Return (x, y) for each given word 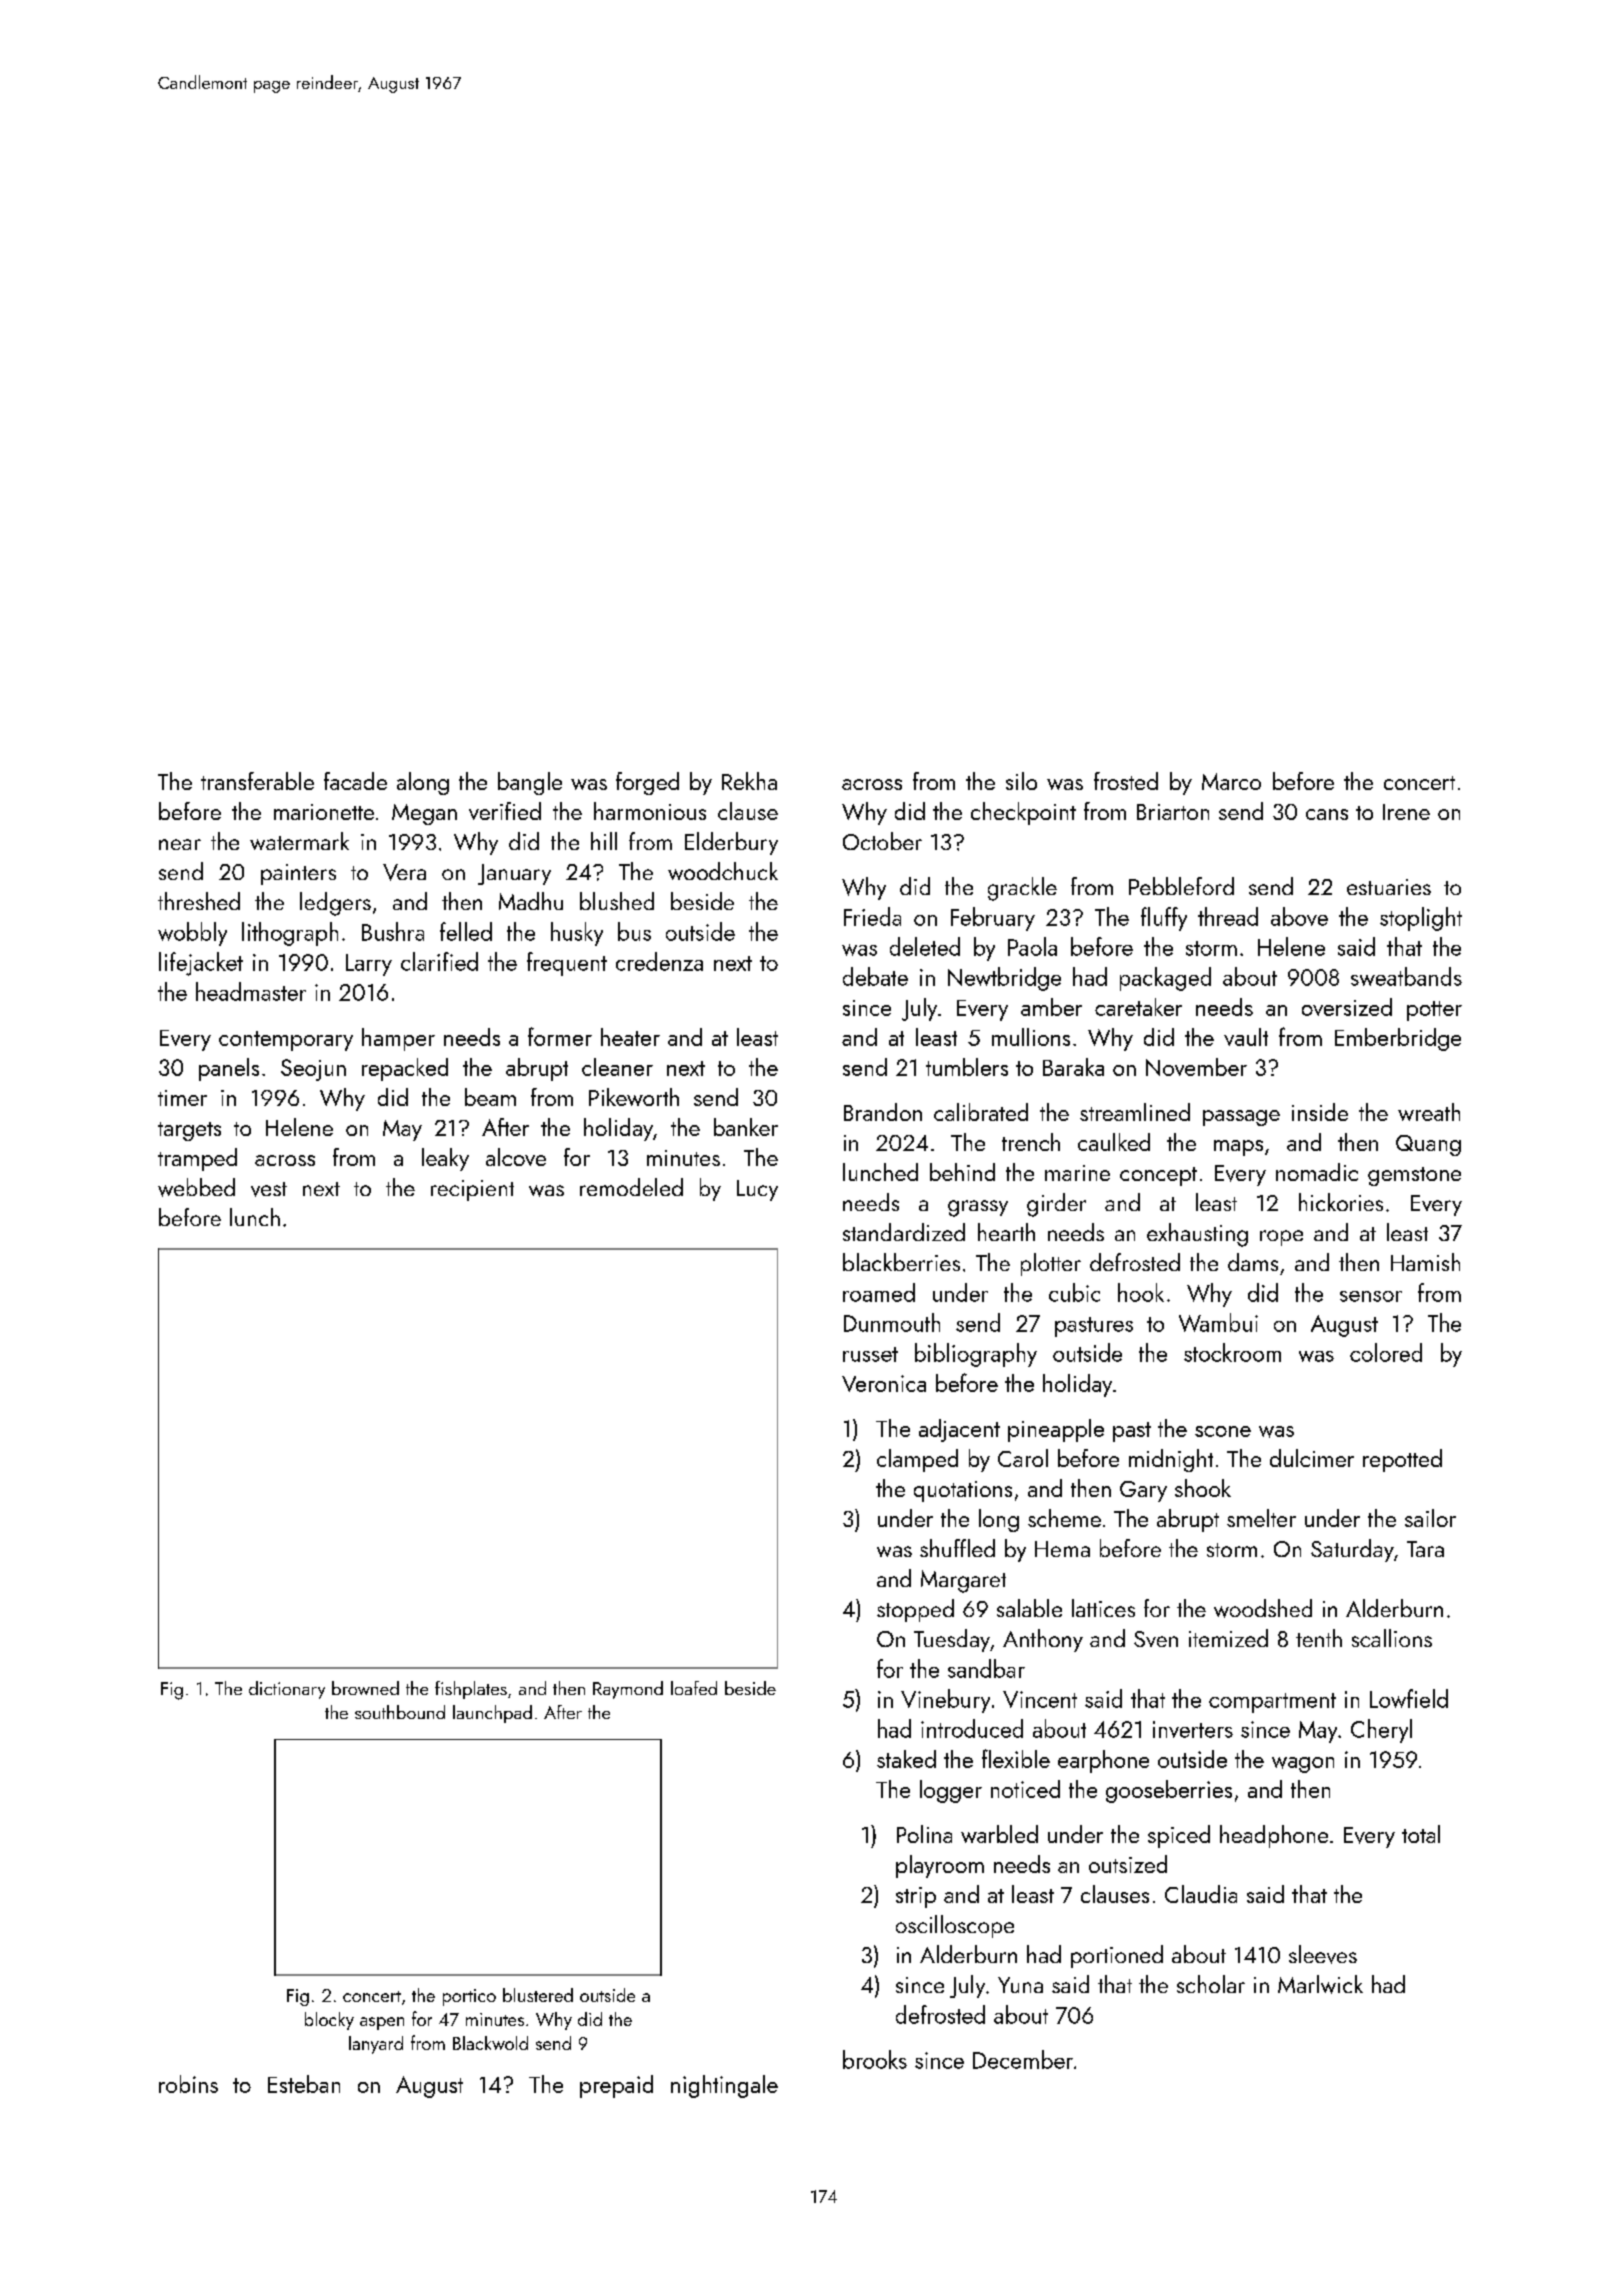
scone (1223, 1431)
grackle (1022, 889)
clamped (917, 1460)
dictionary (287, 1690)
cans (1327, 814)
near (180, 844)
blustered (538, 1995)
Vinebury (945, 1701)
